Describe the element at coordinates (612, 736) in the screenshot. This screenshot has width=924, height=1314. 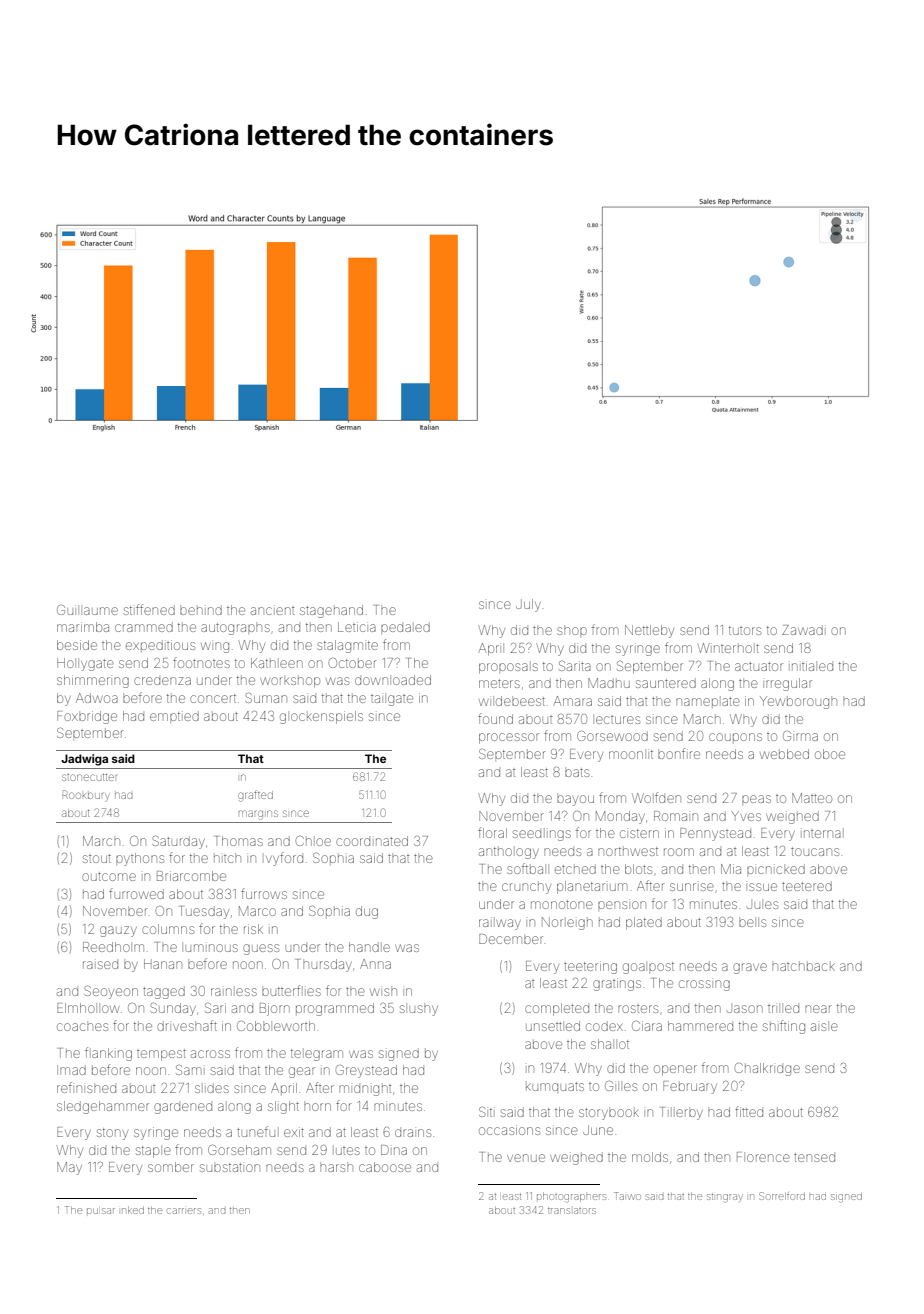
I see `Gorsewood` at that location.
